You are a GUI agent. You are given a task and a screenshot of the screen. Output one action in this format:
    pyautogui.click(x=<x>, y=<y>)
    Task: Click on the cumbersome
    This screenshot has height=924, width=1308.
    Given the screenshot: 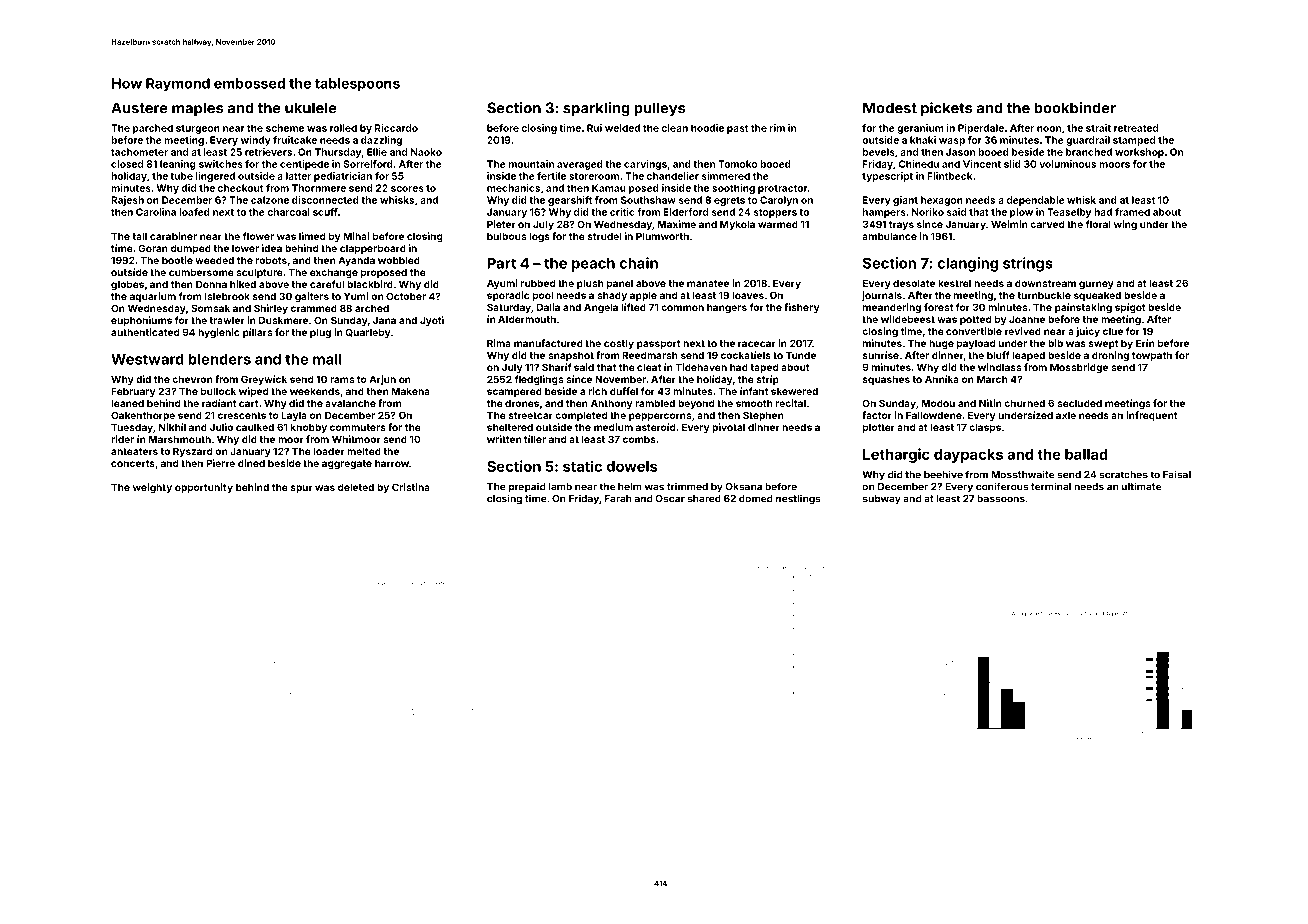 What is the action you would take?
    pyautogui.click(x=201, y=272)
